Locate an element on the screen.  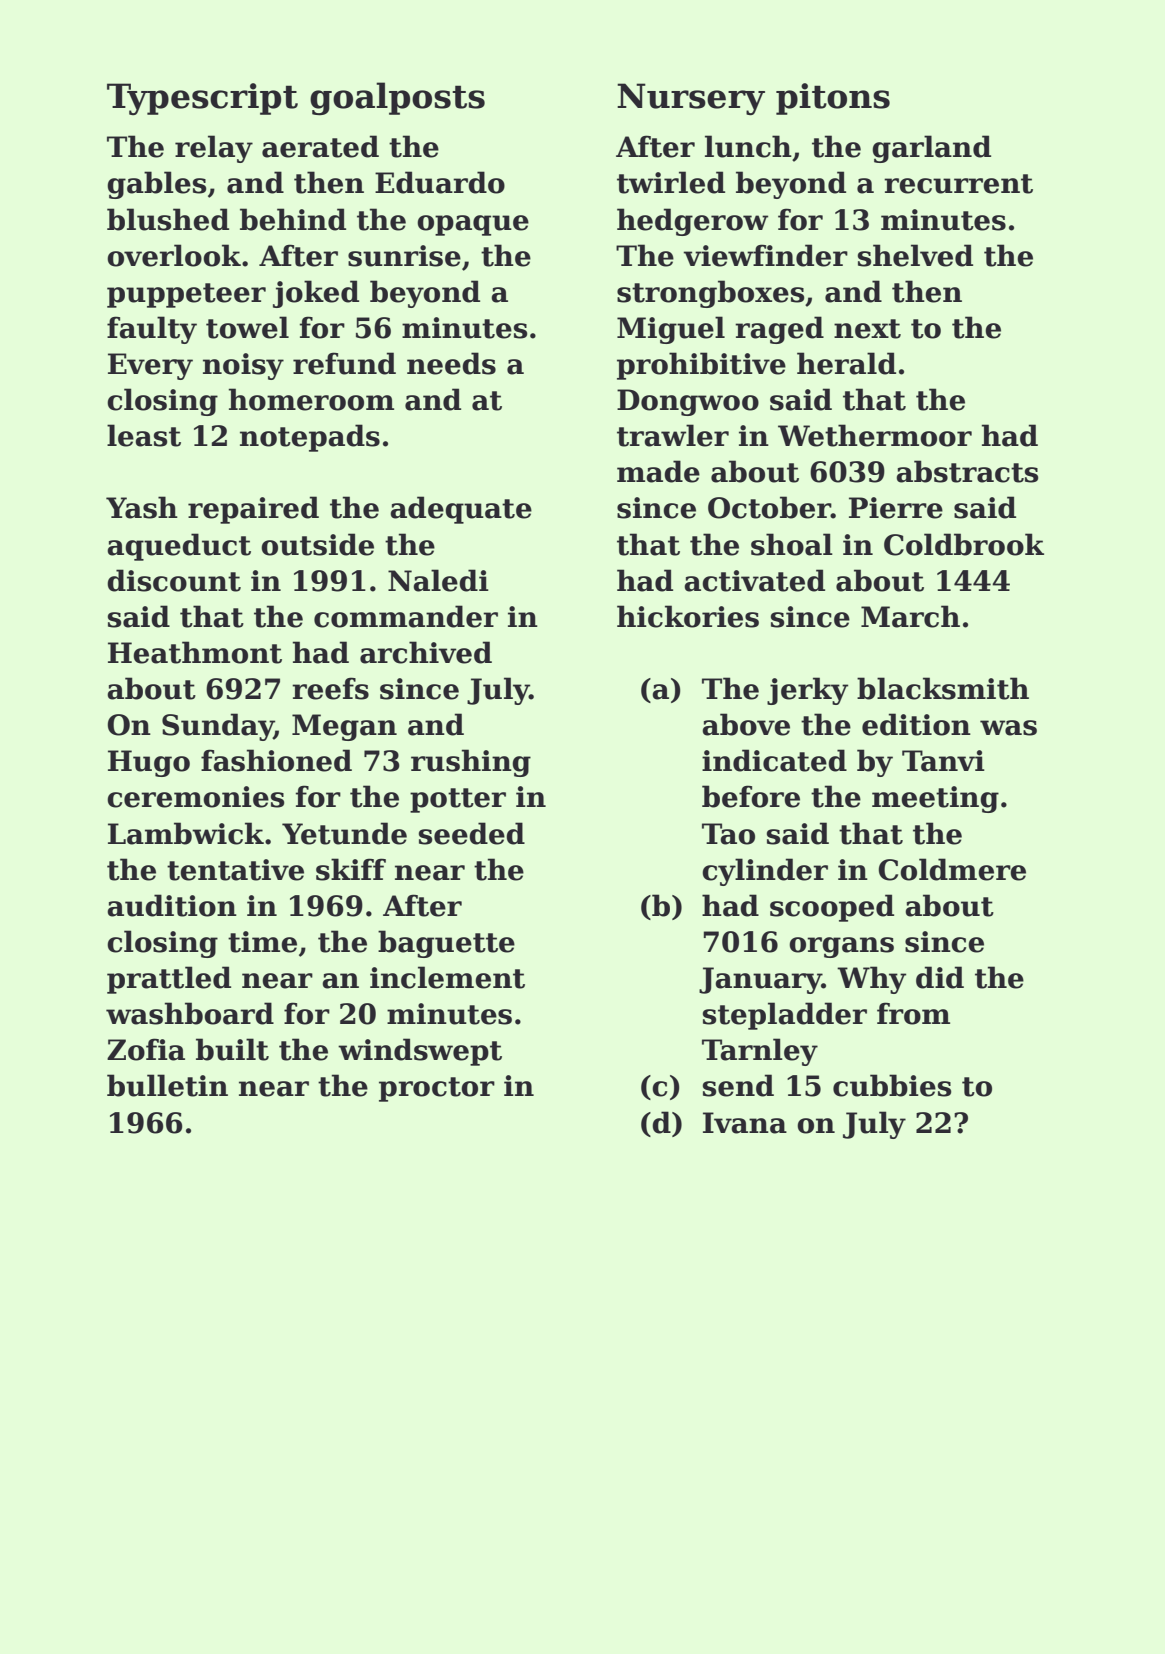
Nursery is located at coordinates (691, 99).
